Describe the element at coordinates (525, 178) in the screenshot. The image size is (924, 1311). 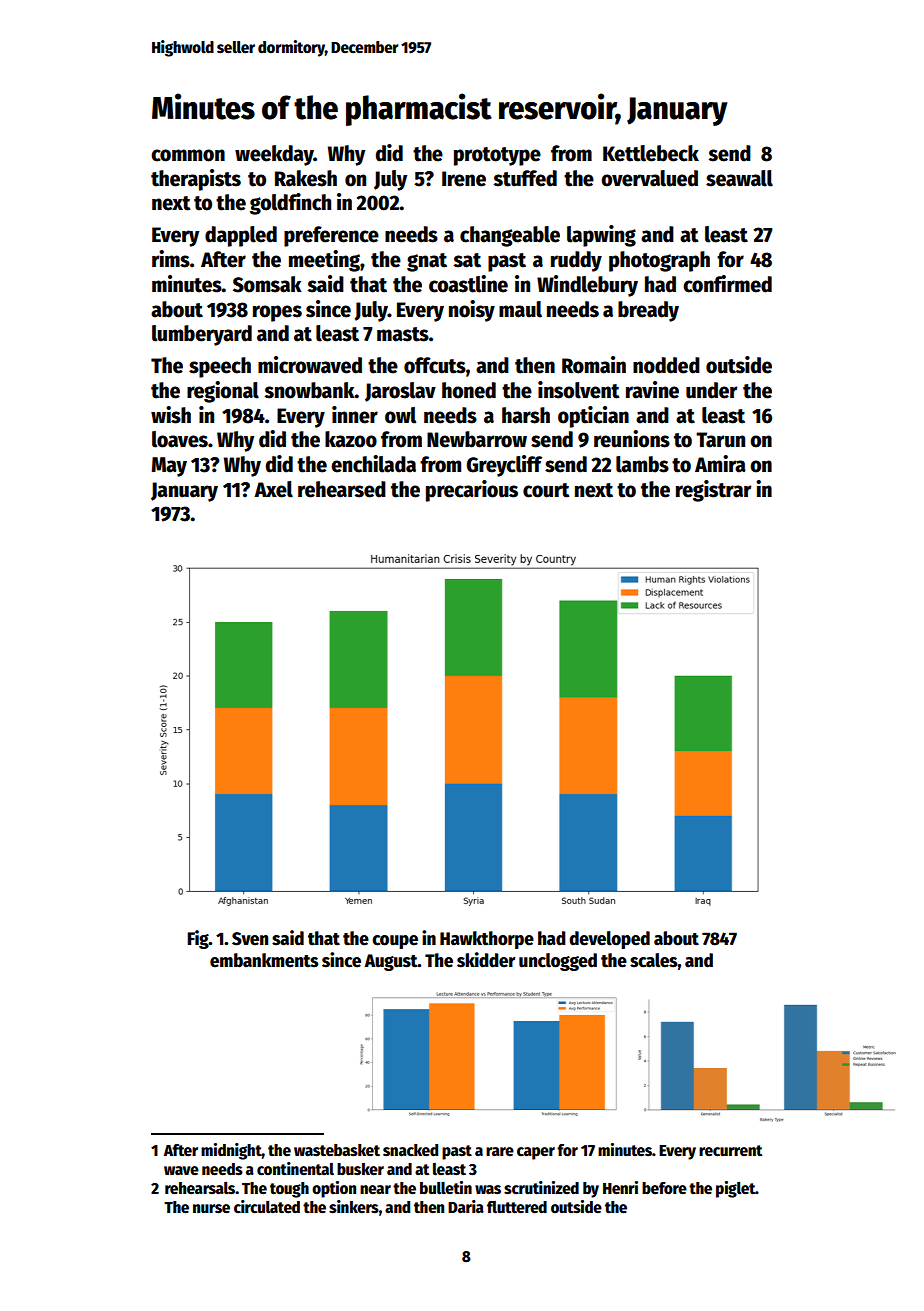
I see `stuffed` at that location.
